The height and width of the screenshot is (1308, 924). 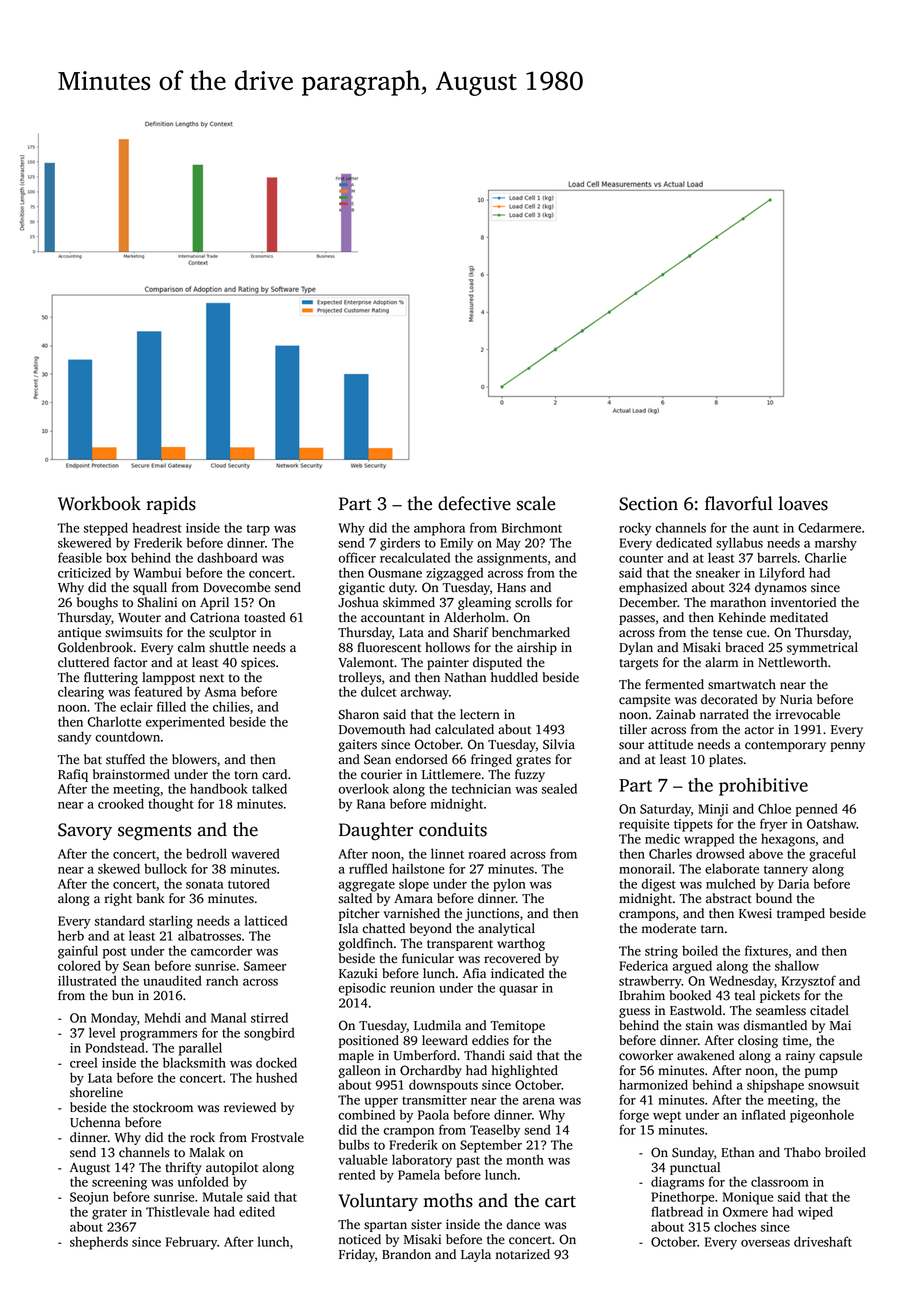 What do you see at coordinates (369, 1041) in the screenshot?
I see `positioned` at bounding box center [369, 1041].
